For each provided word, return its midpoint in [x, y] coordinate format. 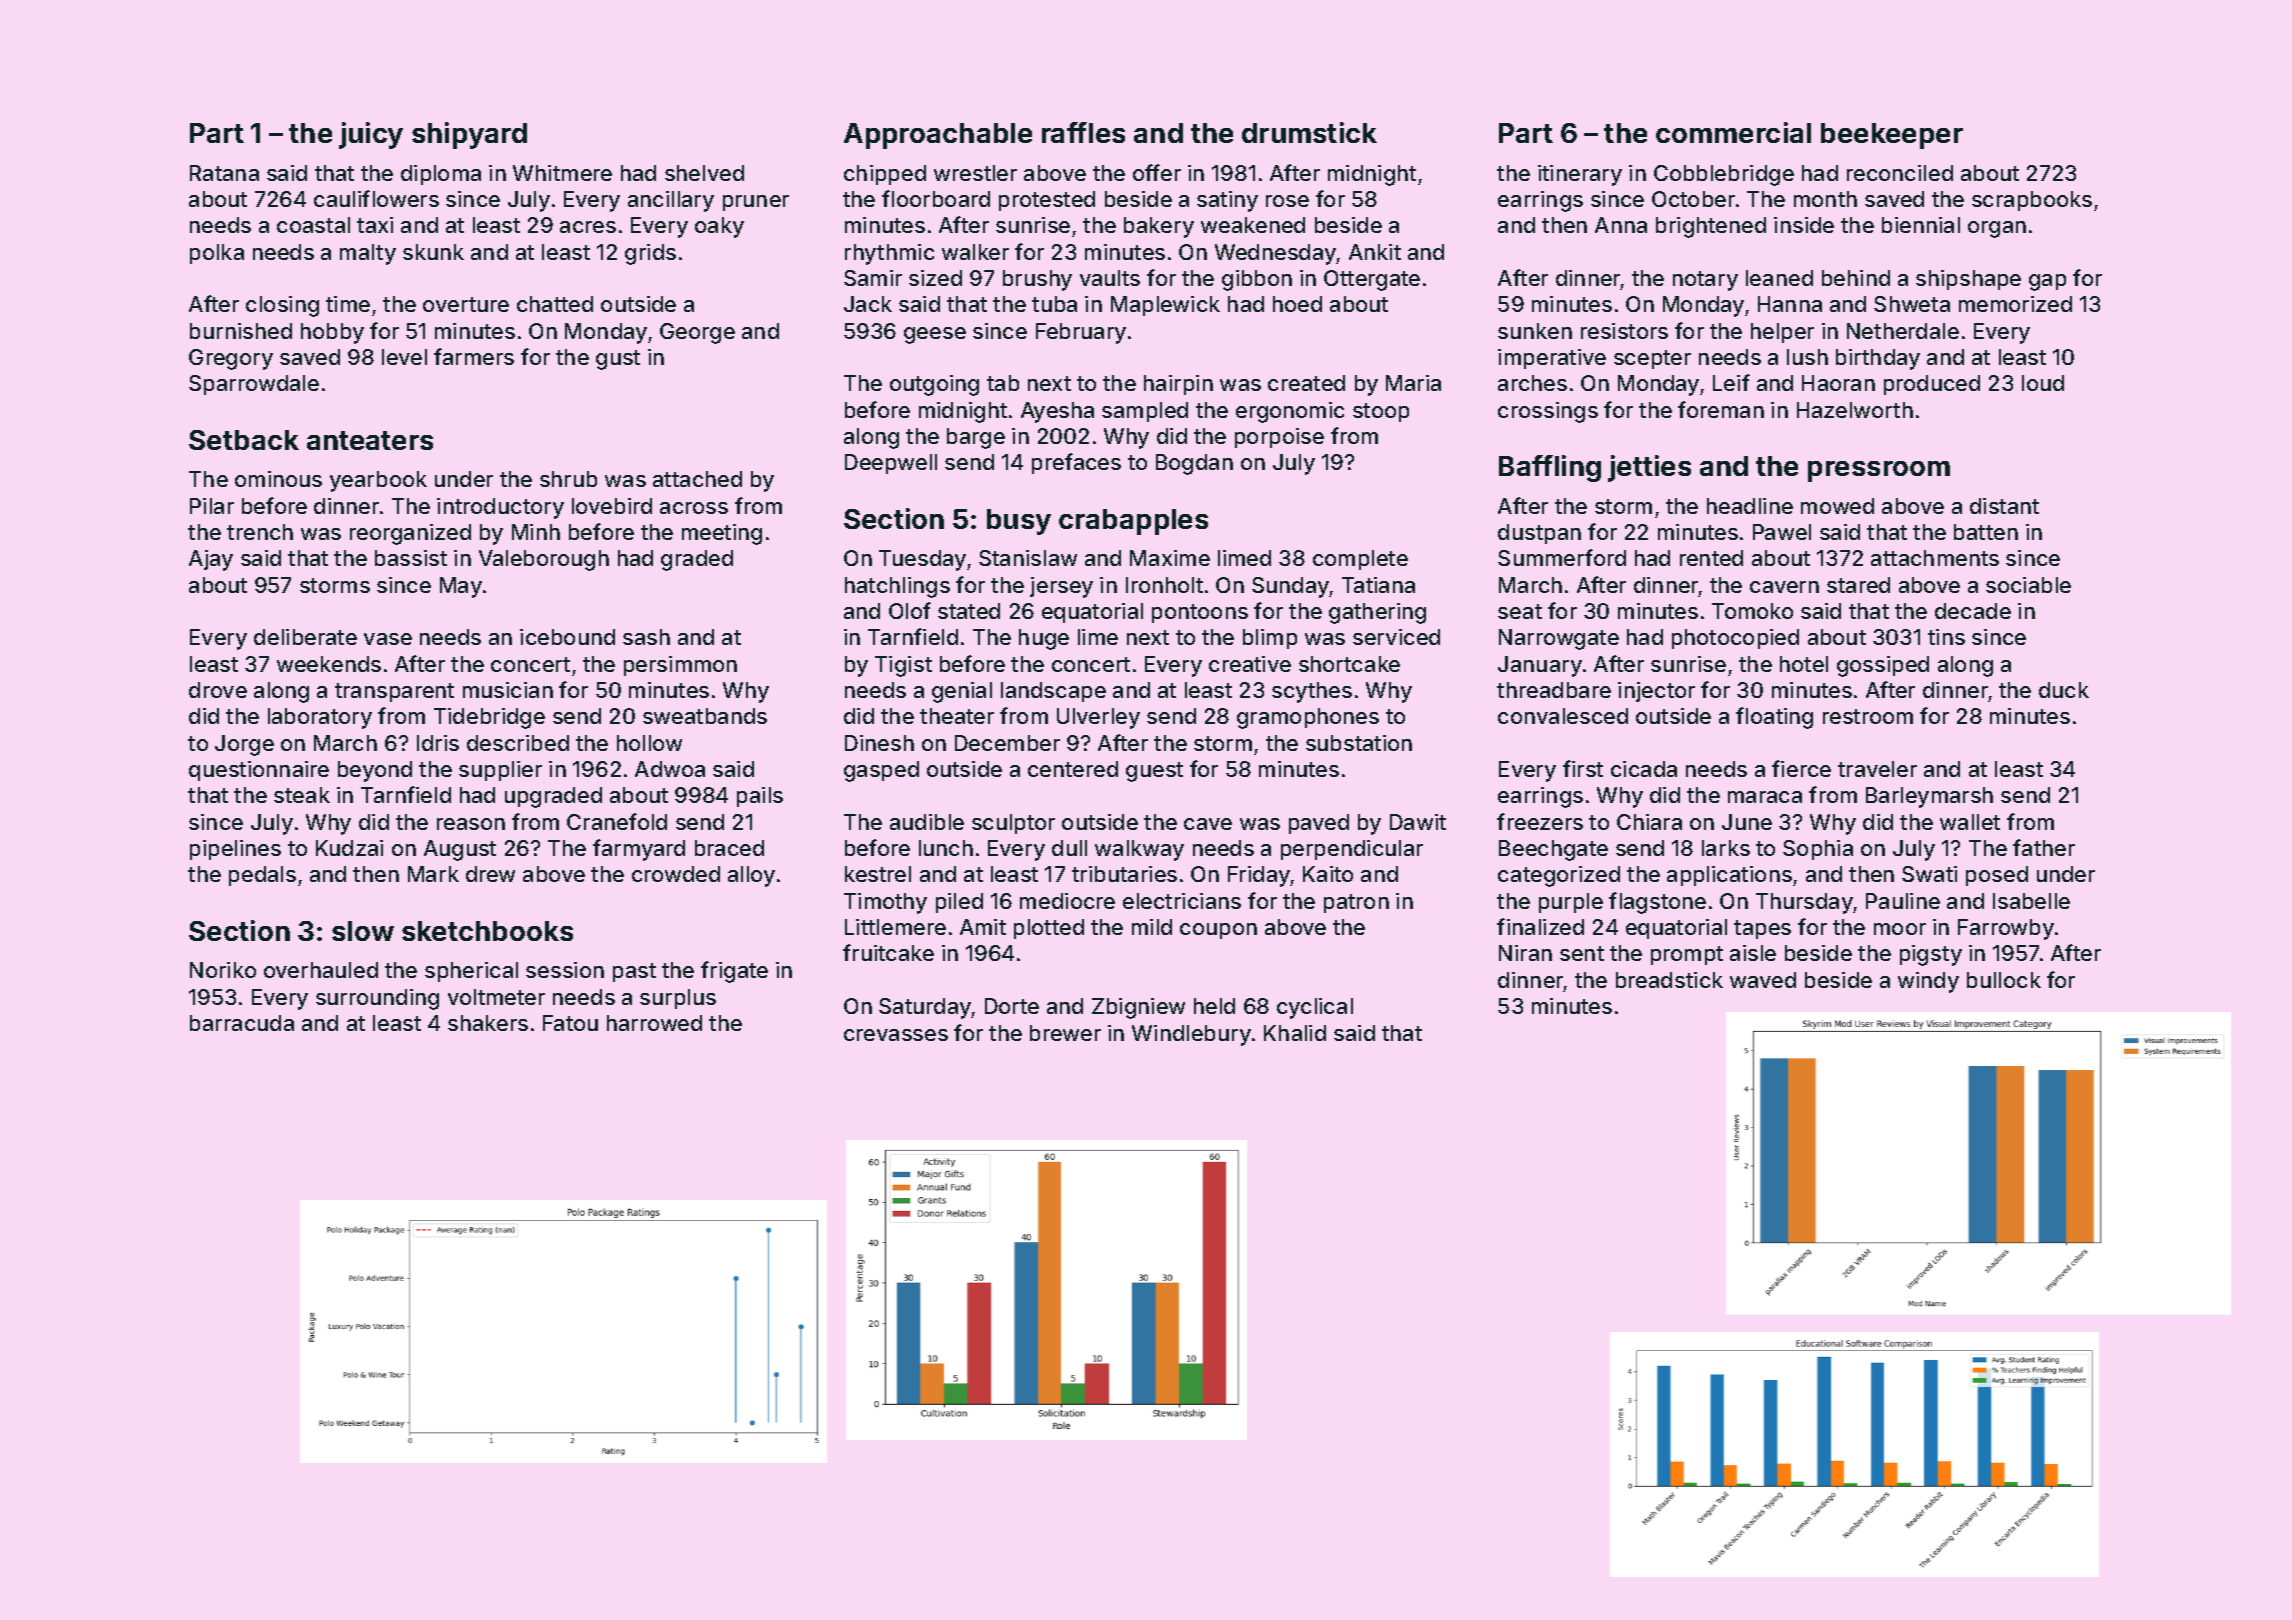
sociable [2028, 585]
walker [975, 252]
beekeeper [1892, 136]
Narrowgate [1559, 639]
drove [218, 690]
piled [959, 903]
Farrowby [2006, 929]
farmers [474, 356]
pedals [262, 876]
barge [976, 438]
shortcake [1349, 664]
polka [217, 254]
